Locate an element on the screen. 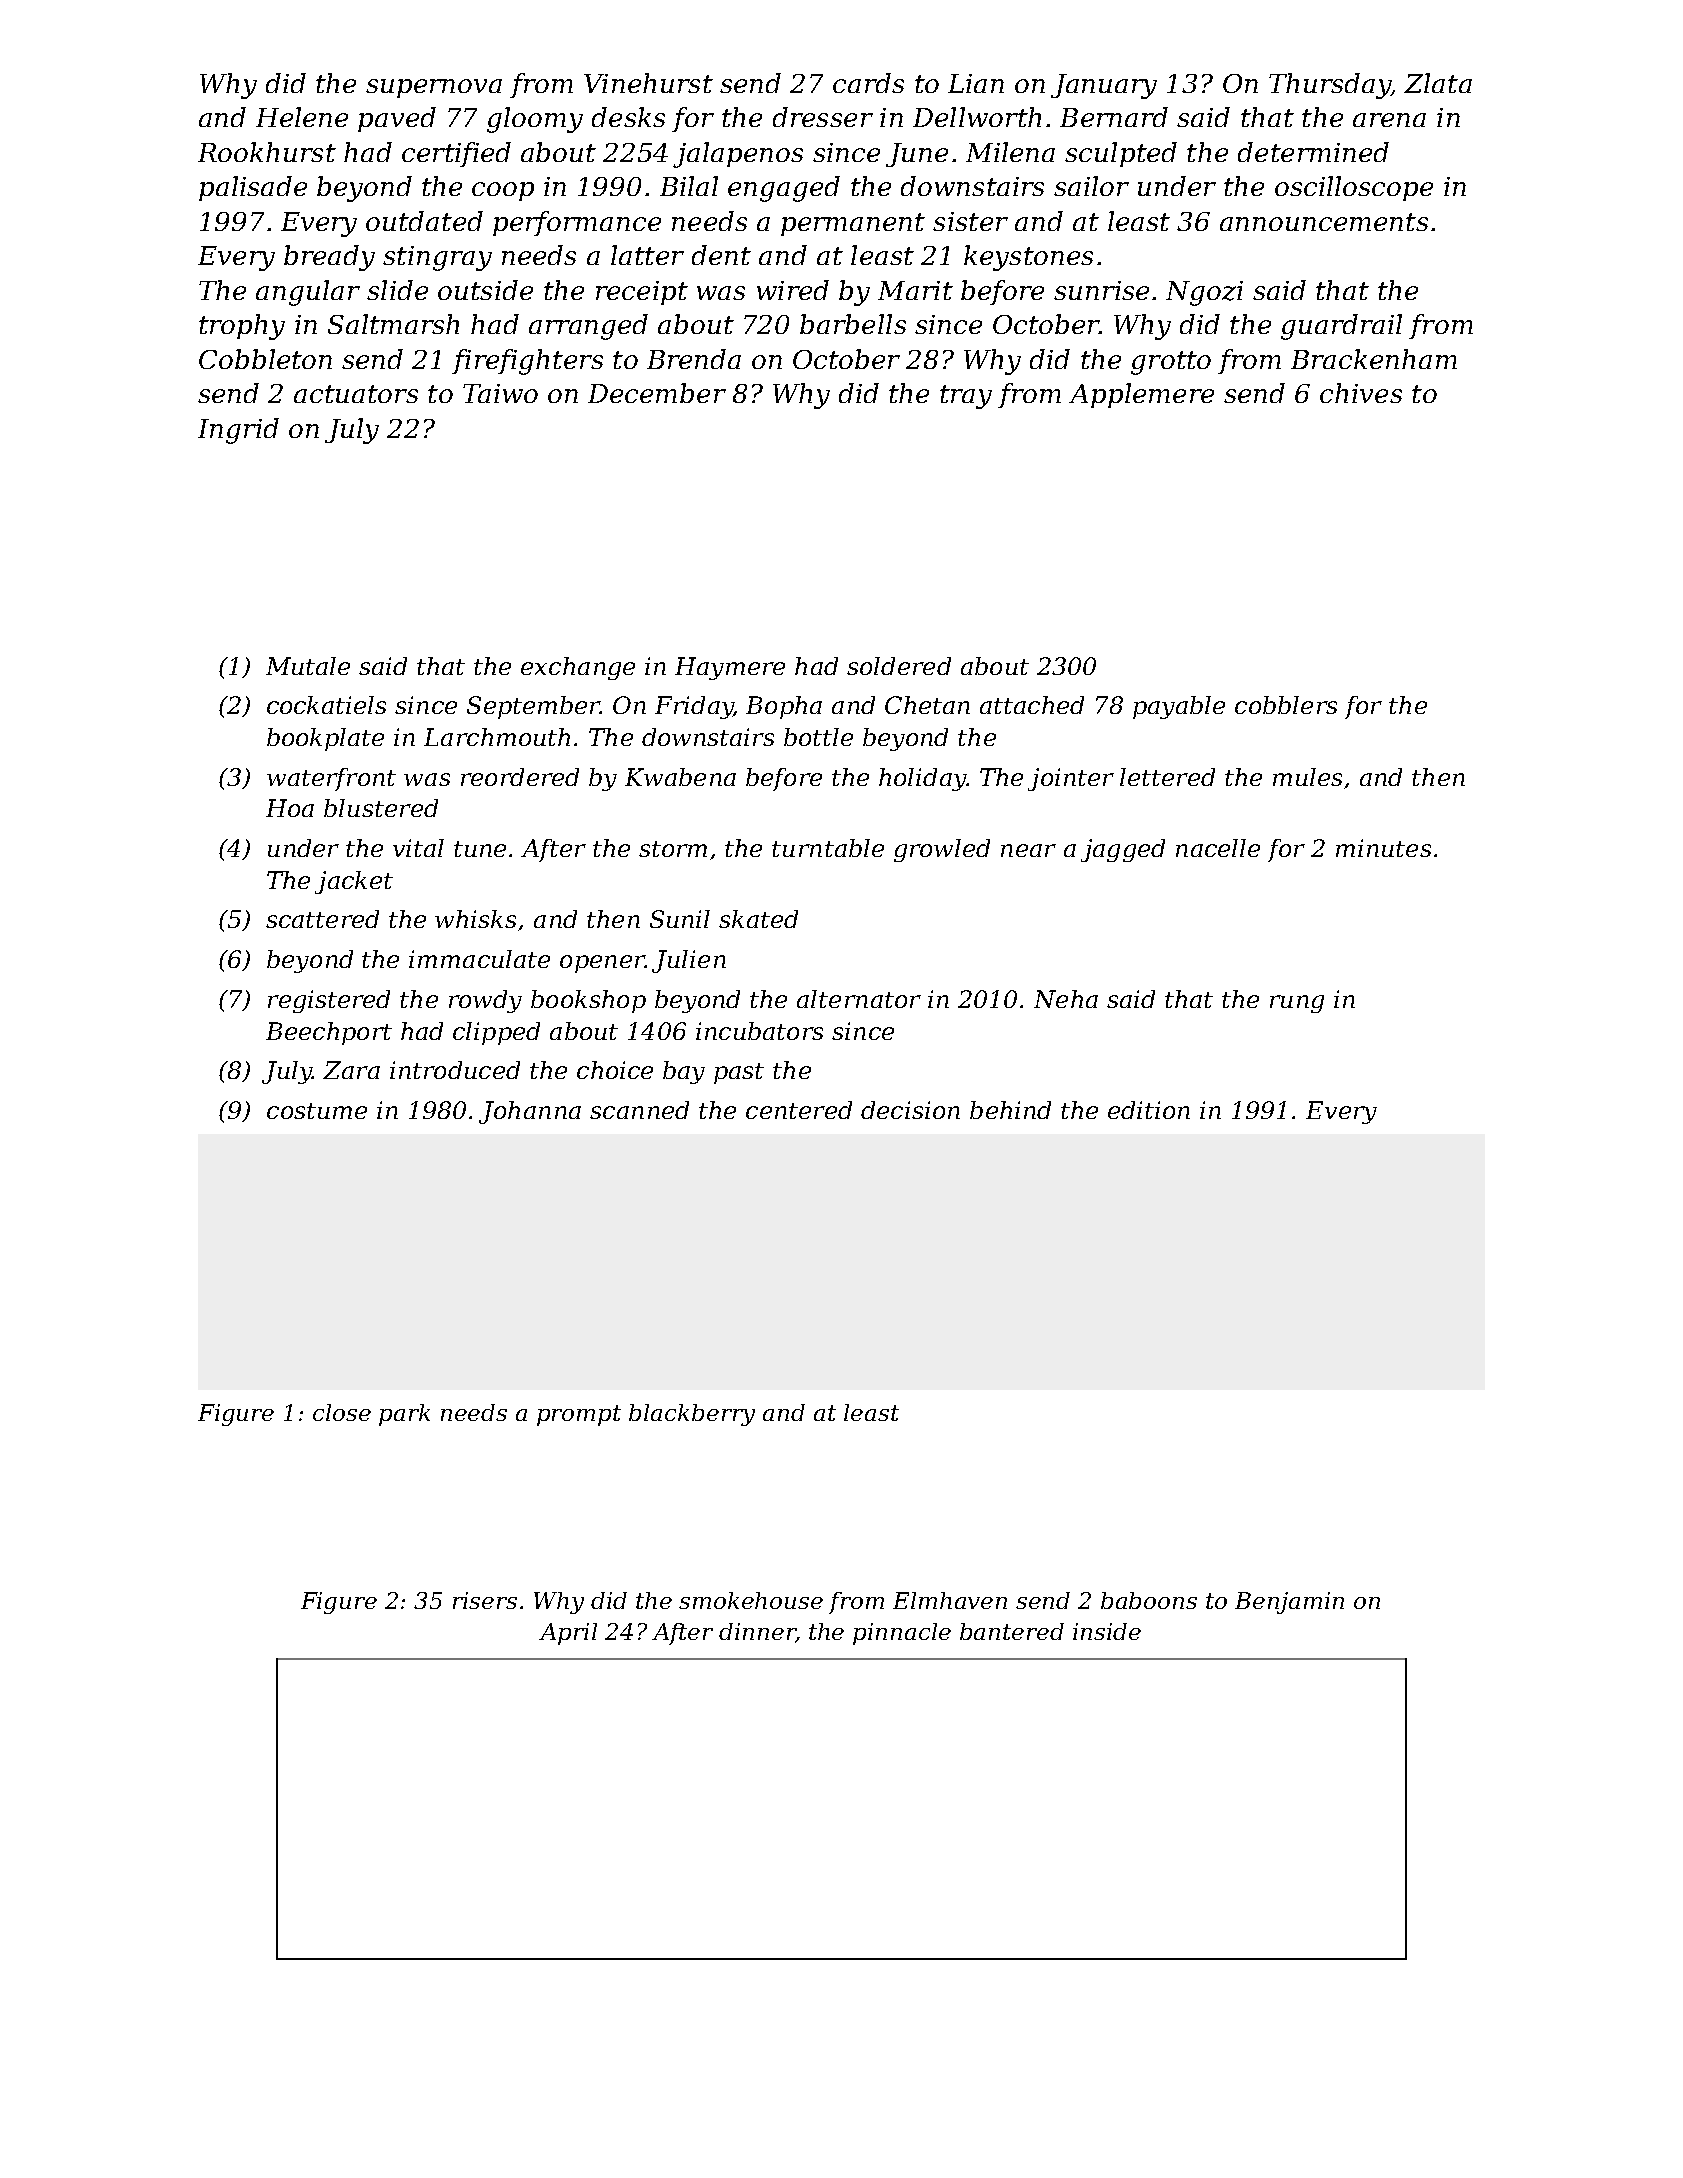 The height and width of the screenshot is (2178, 1683). blackberry is located at coordinates (692, 1415).
